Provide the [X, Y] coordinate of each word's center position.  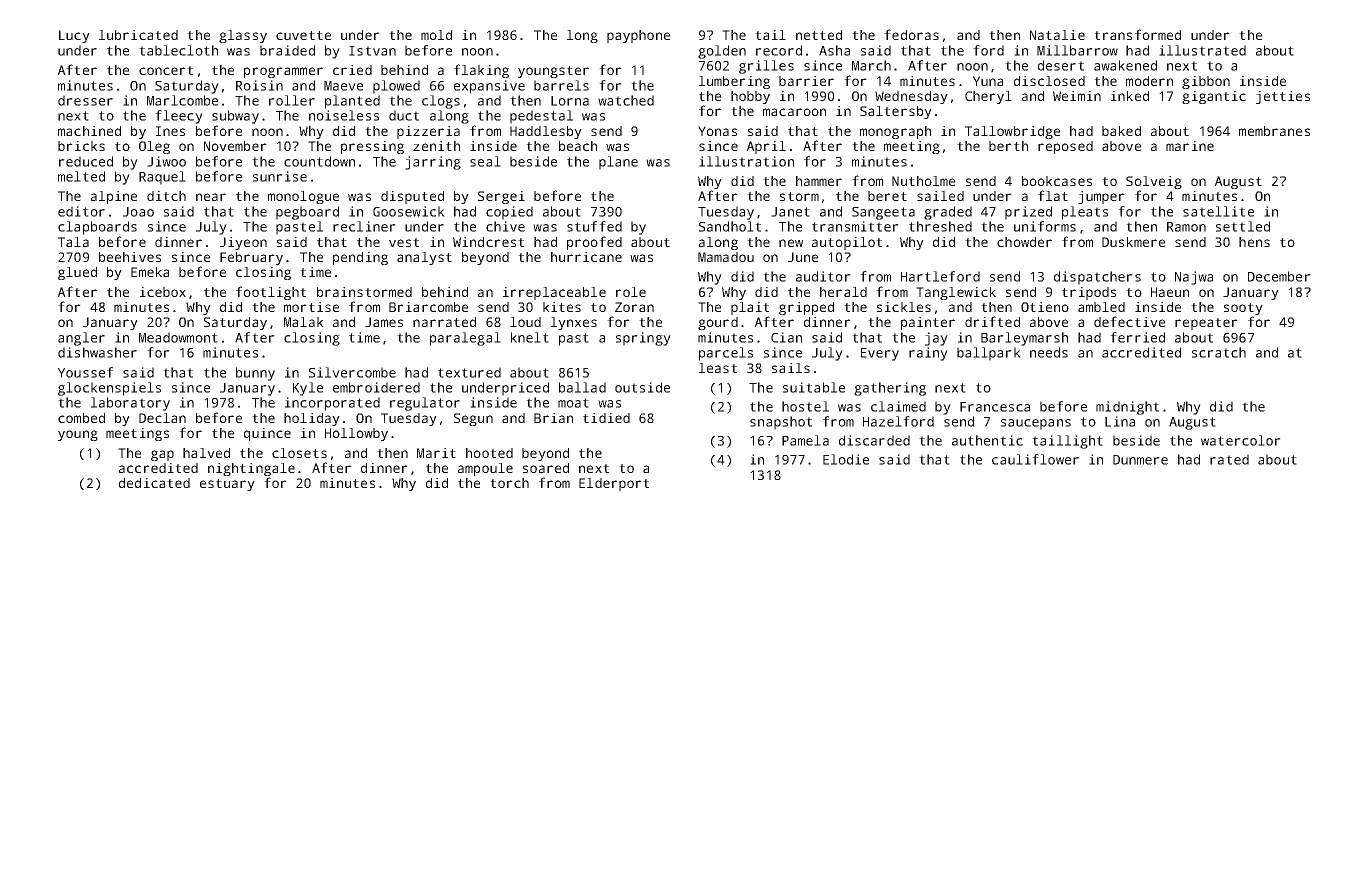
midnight [1127, 408]
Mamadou [726, 257]
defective [1129, 321]
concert [166, 70]
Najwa [1194, 278]
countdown [319, 161]
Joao [138, 212]
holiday [312, 419]
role [631, 292]
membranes [1274, 131]
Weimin [1077, 96]
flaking [481, 71]
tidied [606, 418]
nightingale [251, 469]
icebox [163, 292]
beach [578, 146]
